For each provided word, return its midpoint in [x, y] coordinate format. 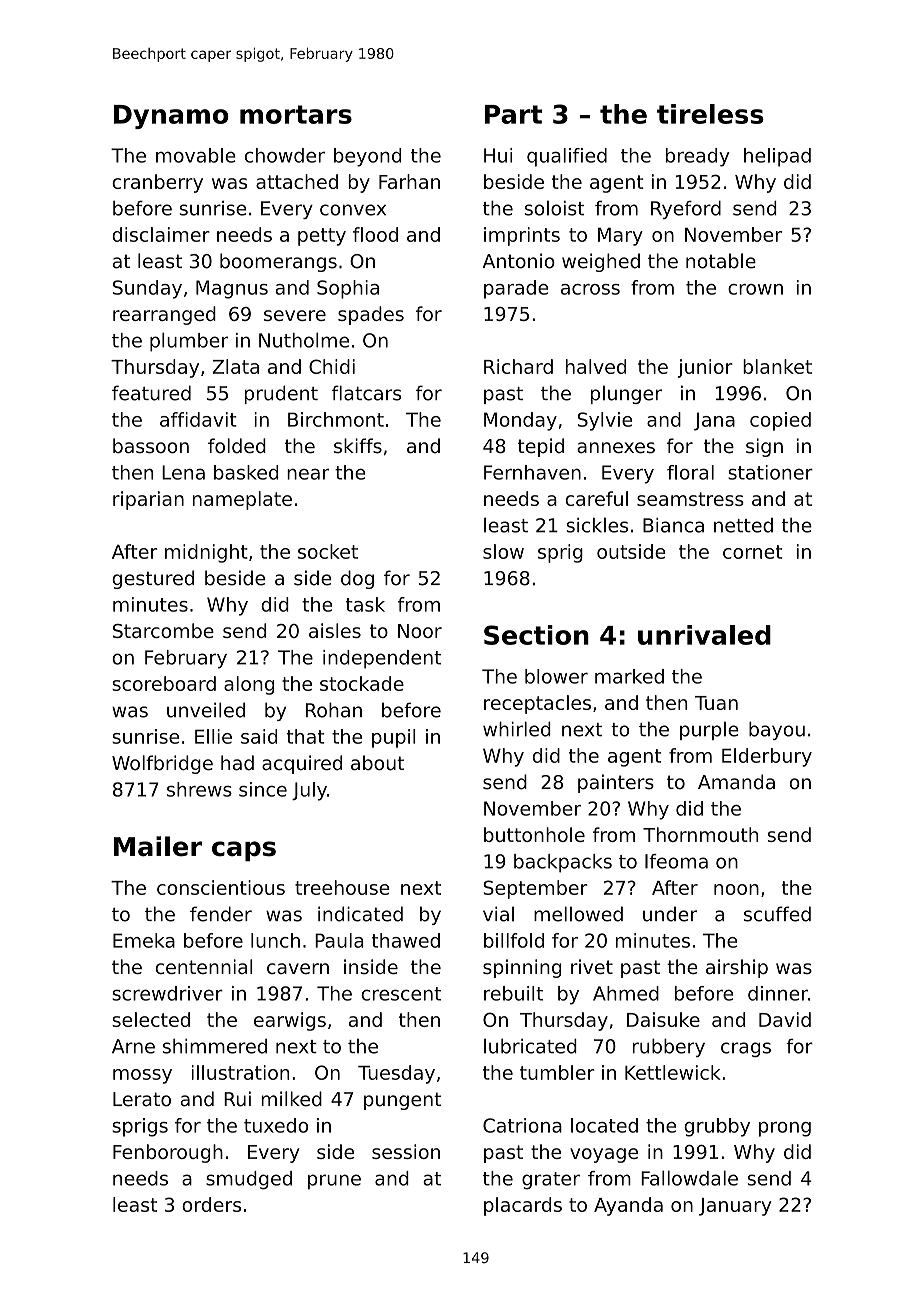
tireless [710, 114]
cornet [752, 552]
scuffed [777, 914]
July [309, 791]
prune [334, 1182]
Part [513, 114]
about [377, 763]
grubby [717, 1127]
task [365, 604]
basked [246, 472]
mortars [296, 114]
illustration [240, 1072]
